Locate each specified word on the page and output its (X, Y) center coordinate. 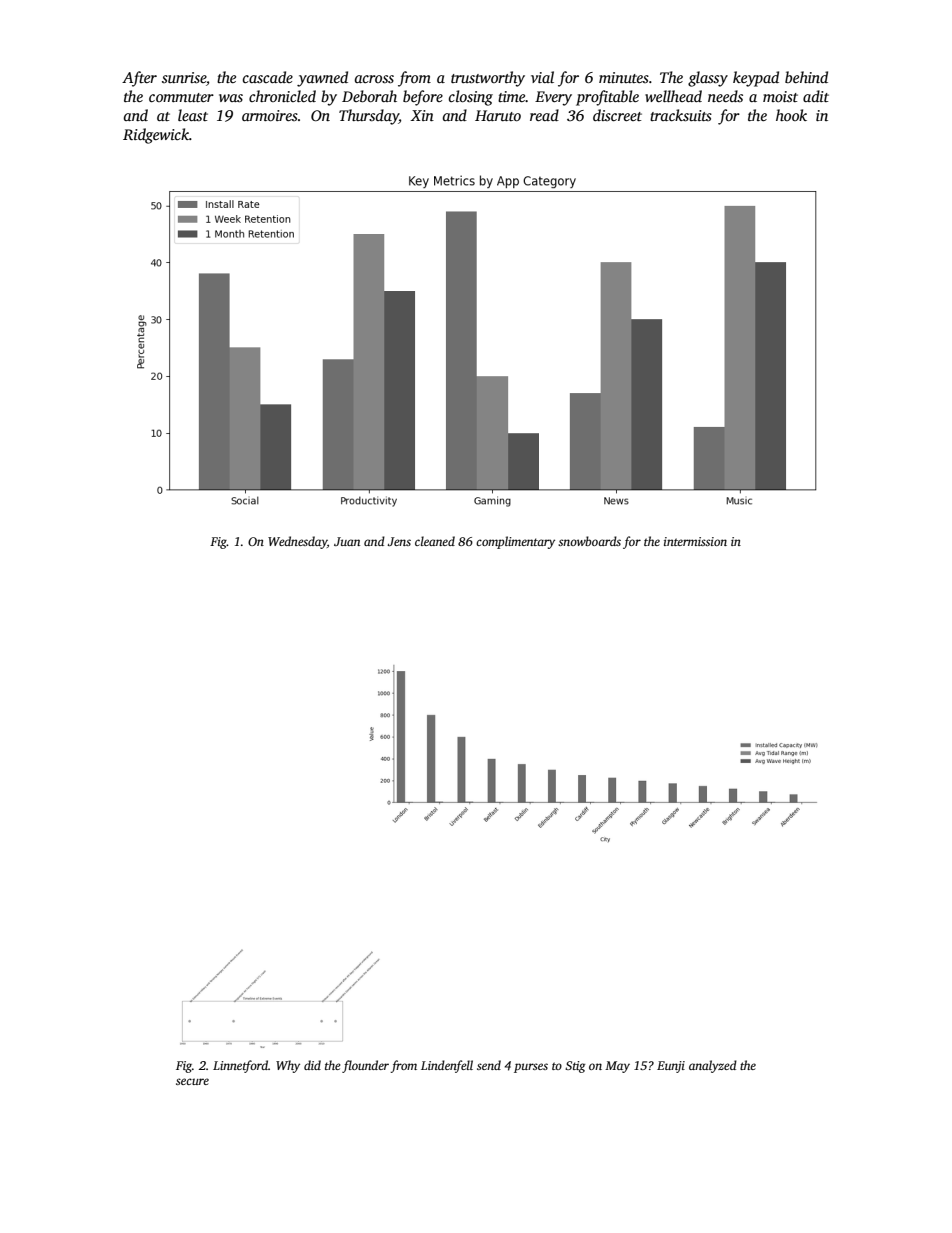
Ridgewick (156, 136)
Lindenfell (447, 1066)
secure (192, 1081)
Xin (422, 115)
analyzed (713, 1066)
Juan (347, 541)
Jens (399, 541)
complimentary (515, 542)
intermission (695, 541)
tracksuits (681, 115)
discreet (617, 115)
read (544, 115)
